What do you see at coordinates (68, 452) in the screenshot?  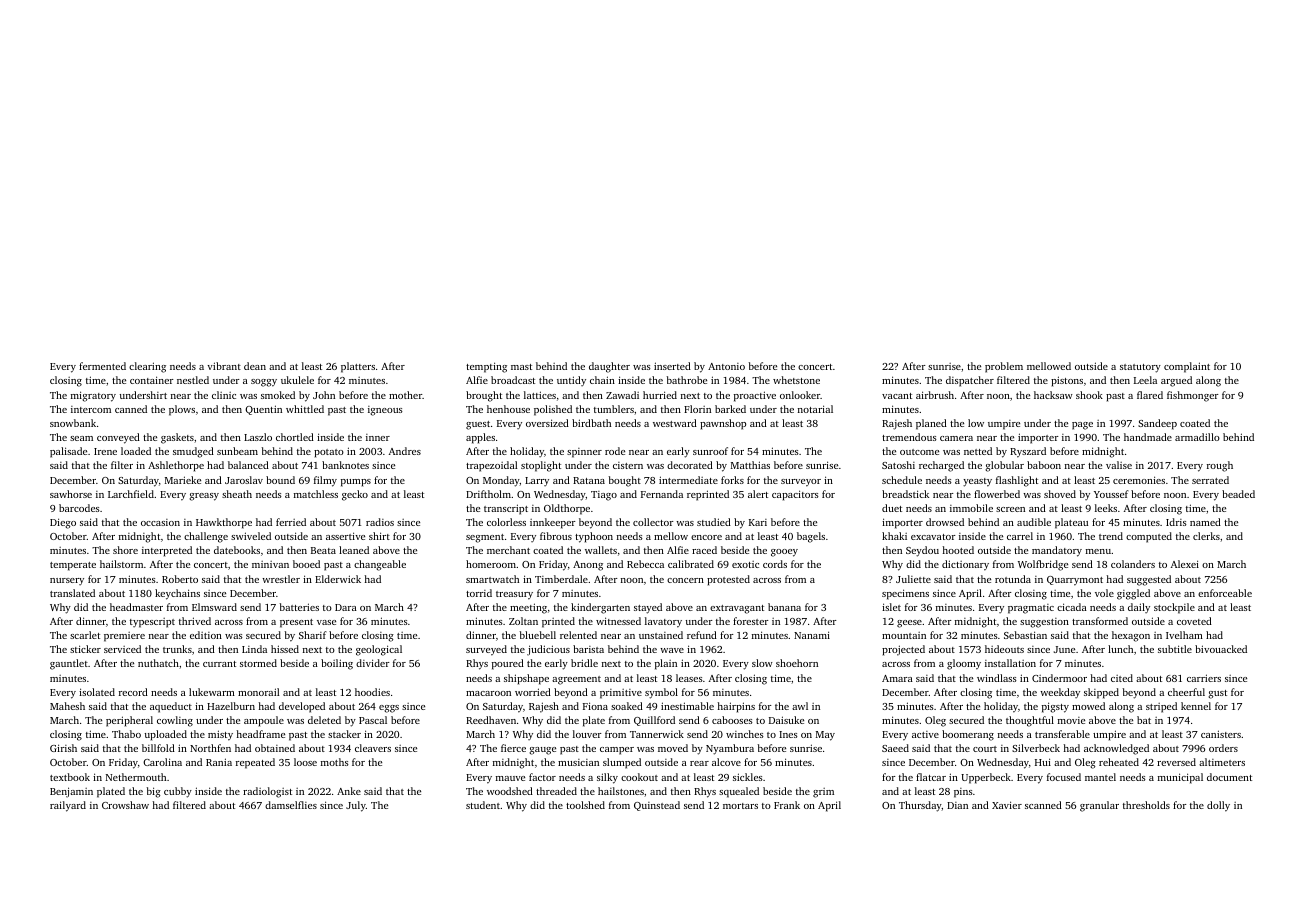 I see `palisade` at bounding box center [68, 452].
